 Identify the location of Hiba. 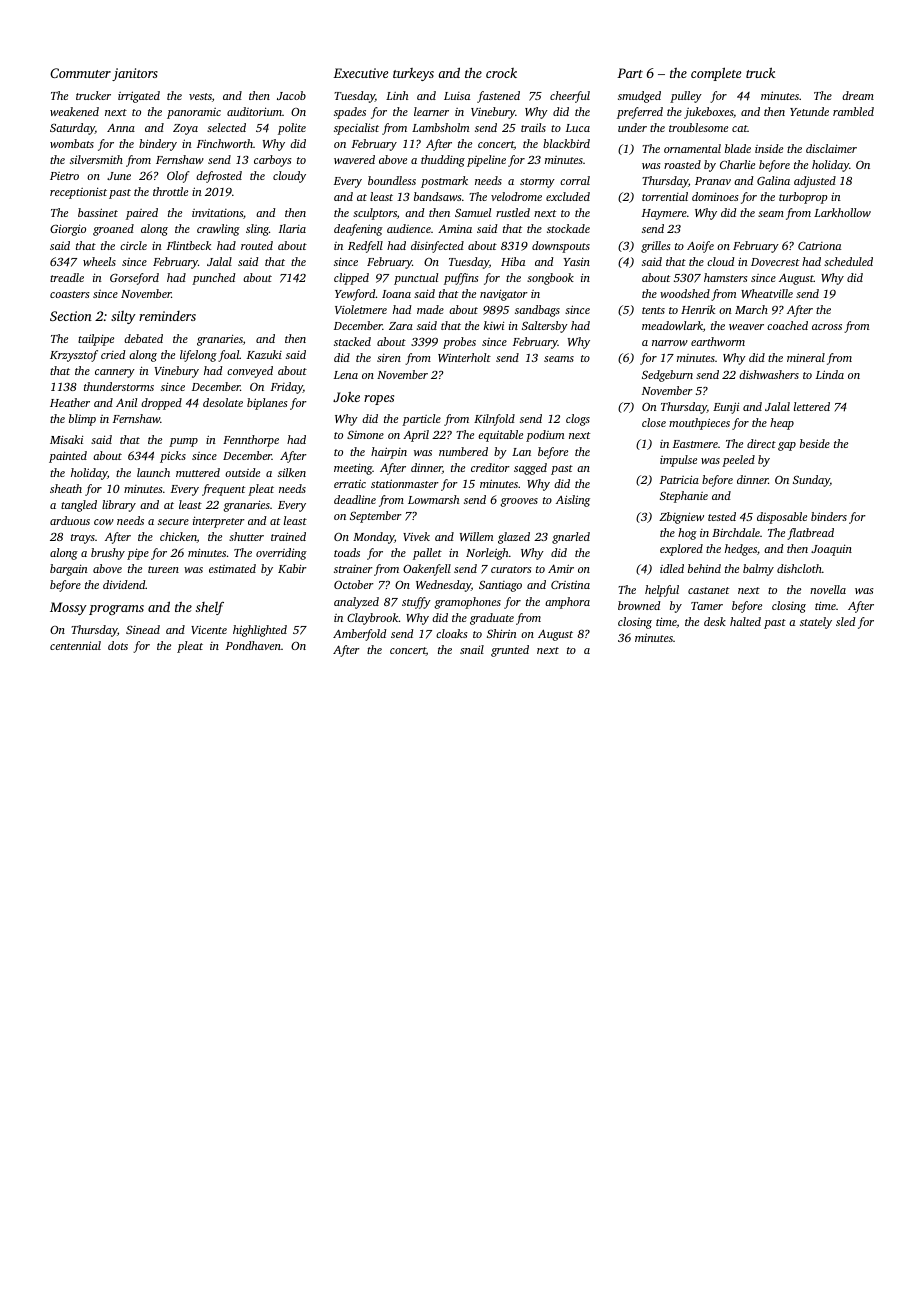
(513, 261).
